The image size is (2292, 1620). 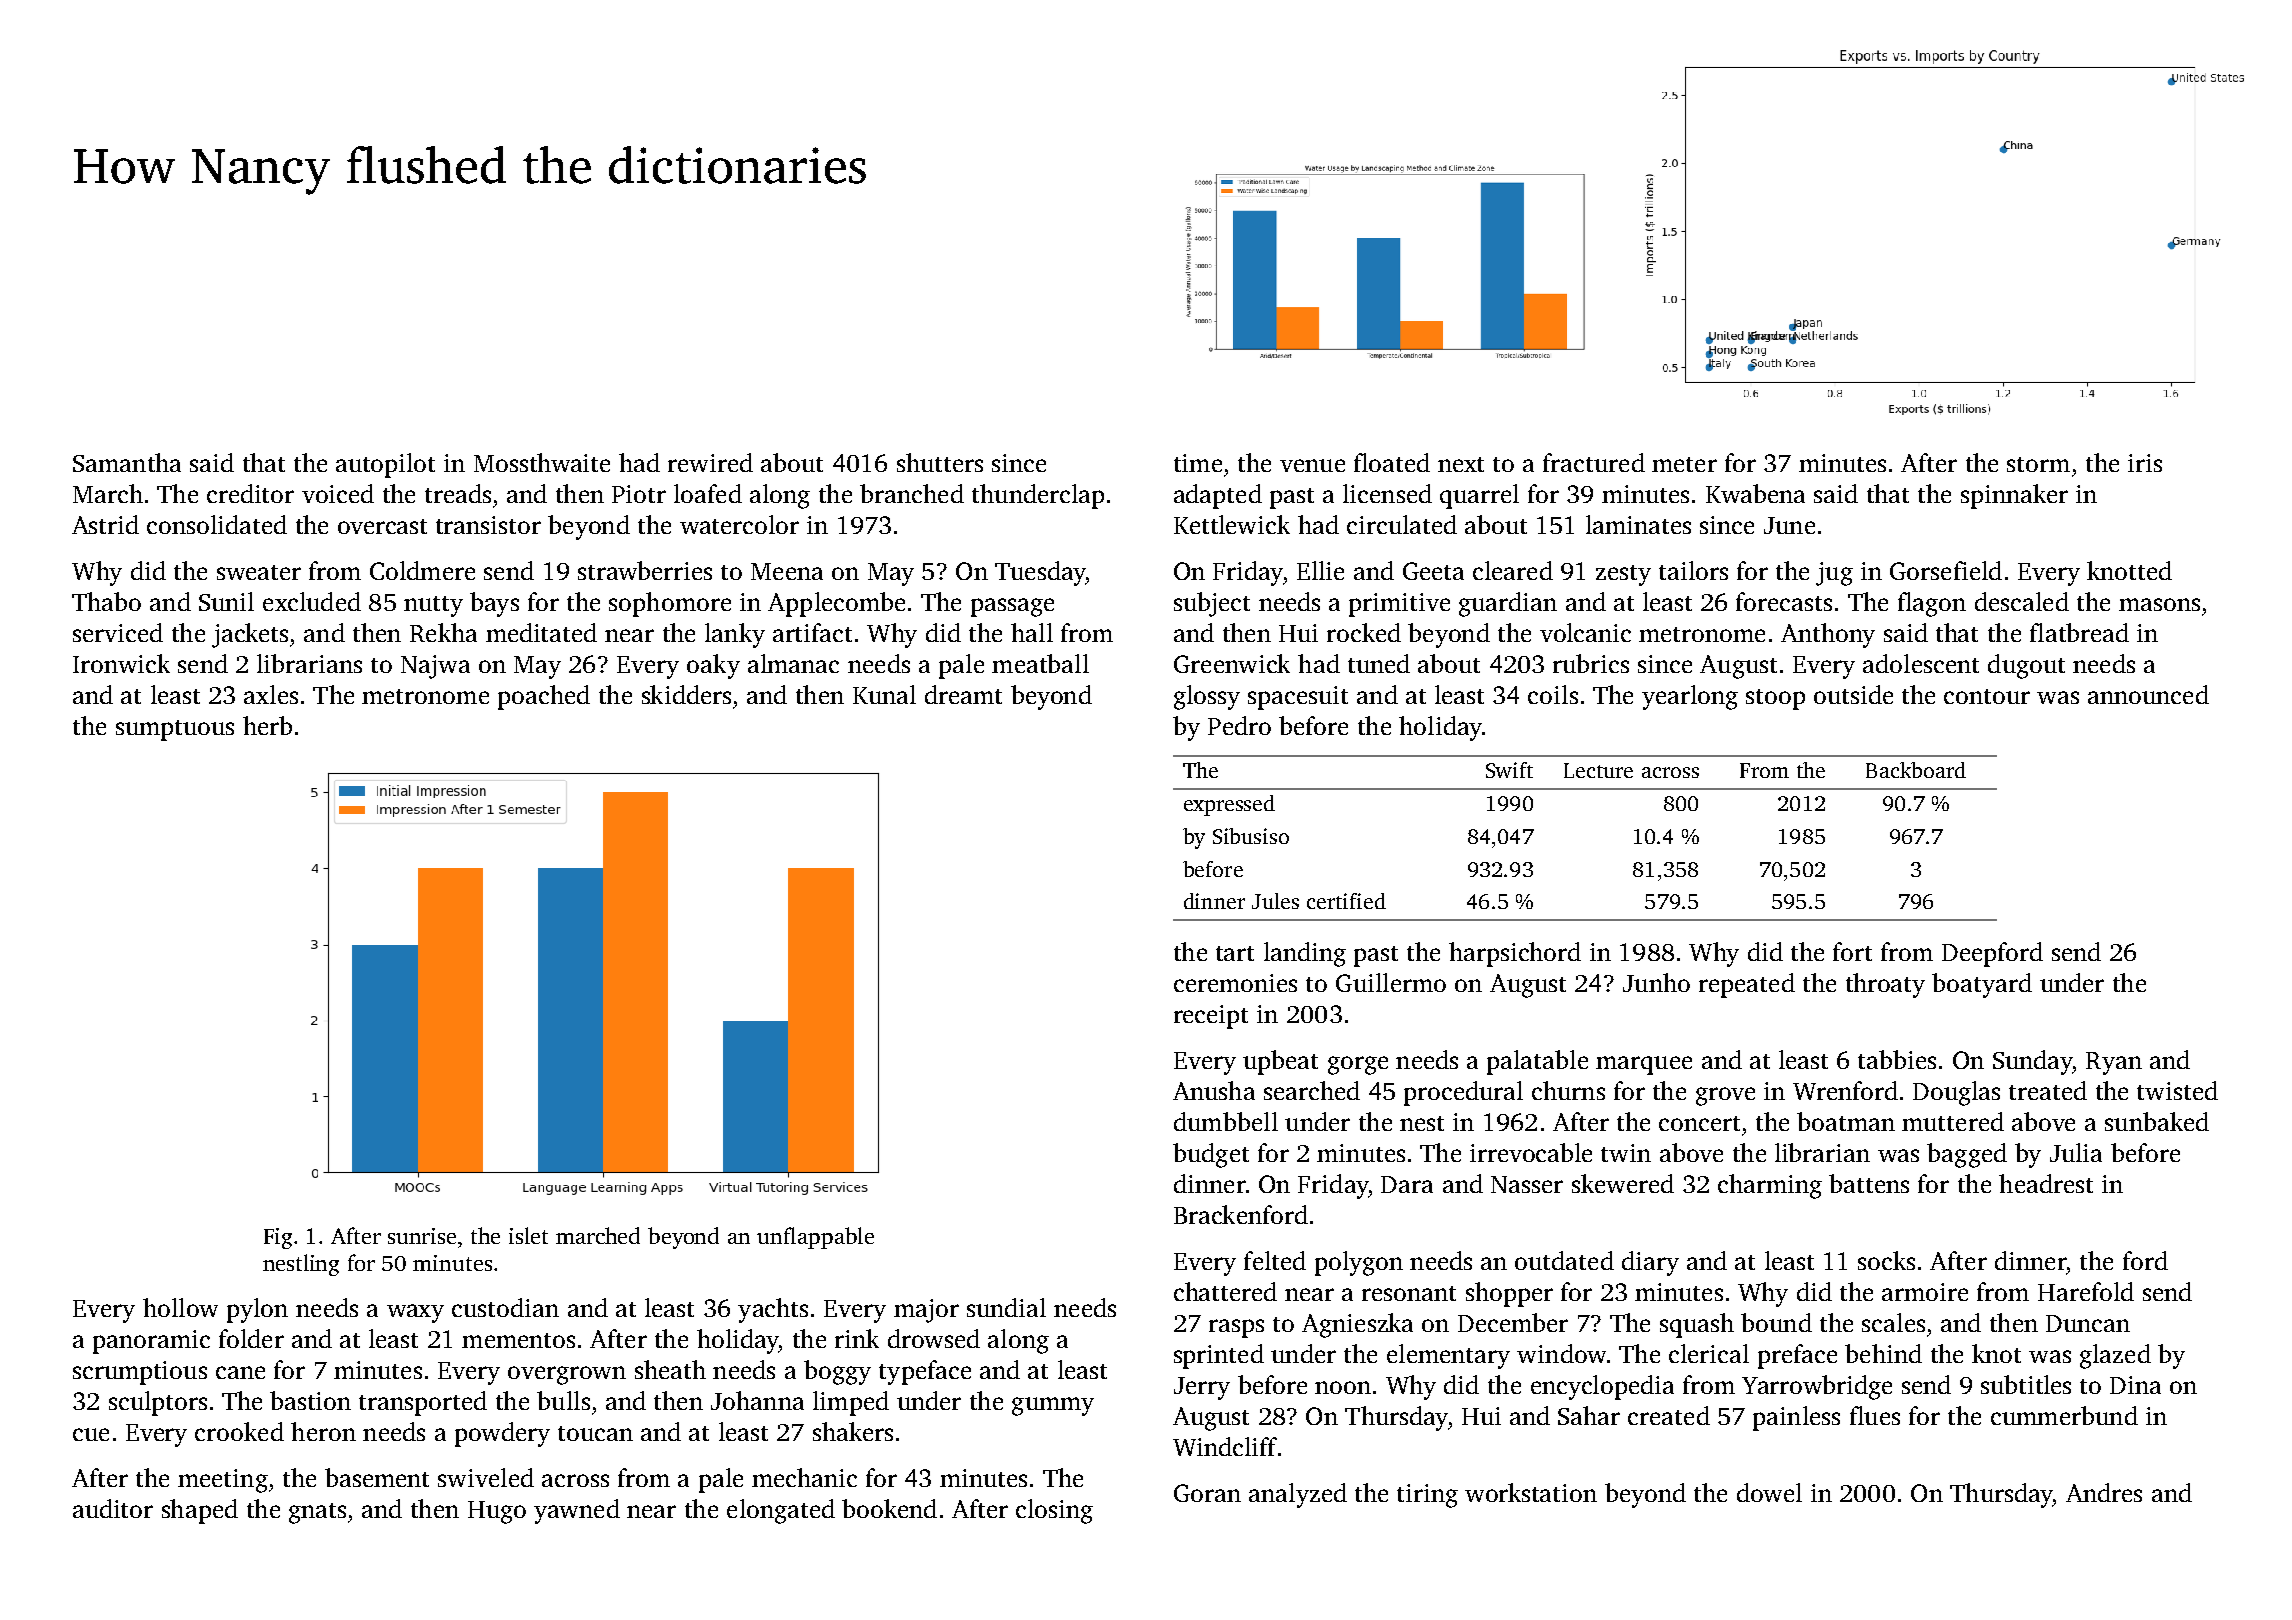 I want to click on receipt, so click(x=1211, y=1017).
